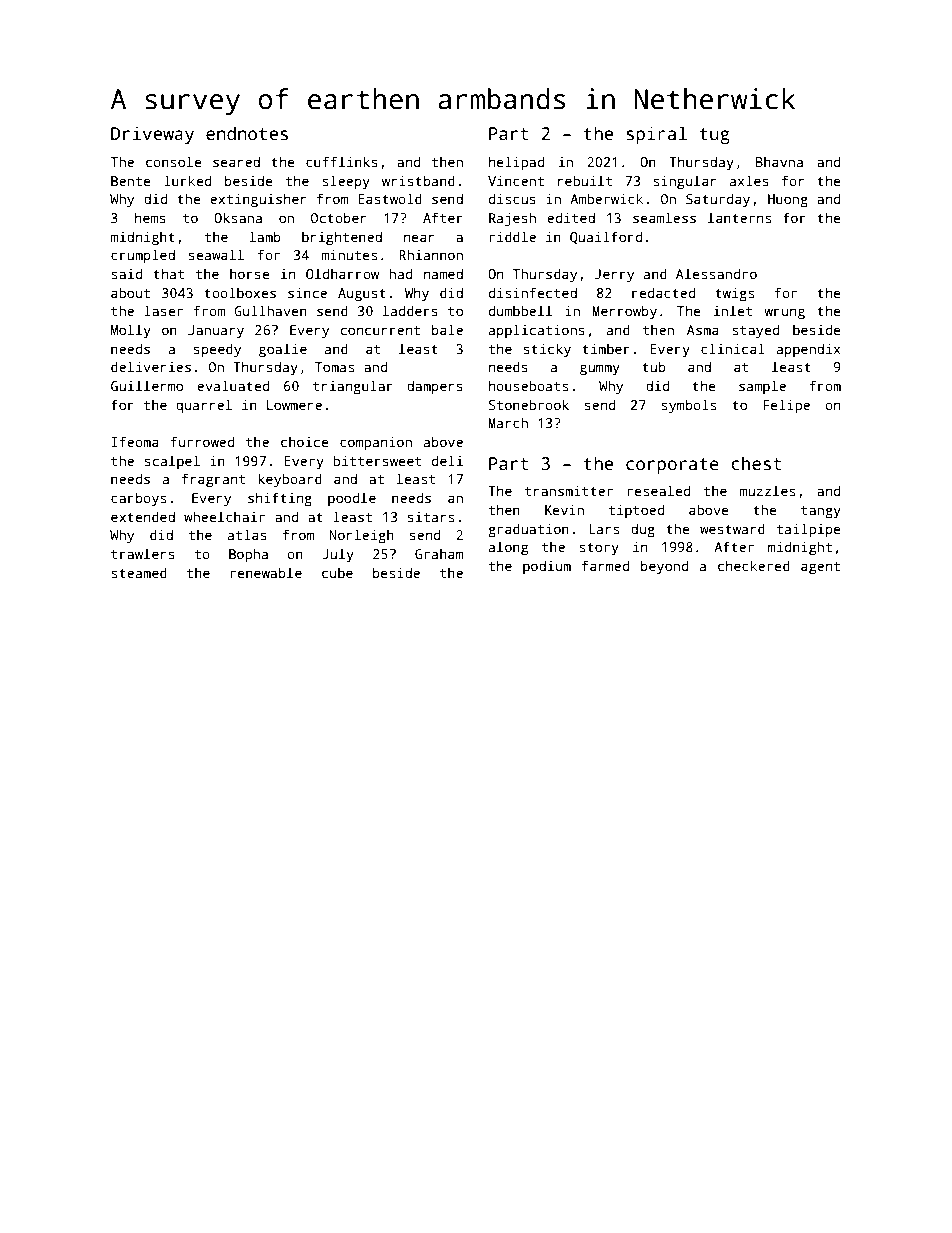  I want to click on endnotes, so click(247, 133).
